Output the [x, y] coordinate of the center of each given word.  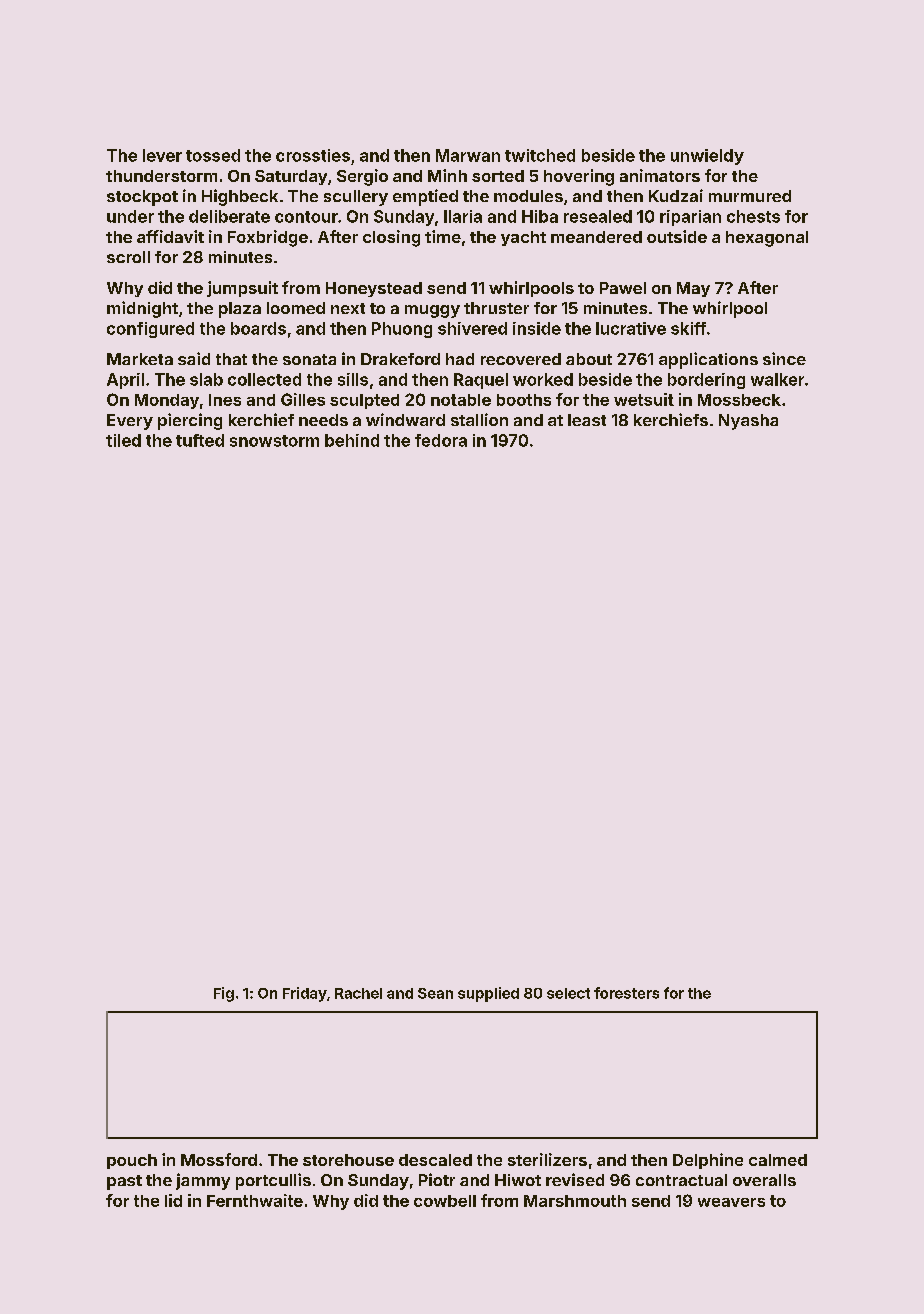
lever [162, 155]
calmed [778, 1160]
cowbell [445, 1201]
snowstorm [274, 441]
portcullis [273, 1181]
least [587, 420]
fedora [441, 440]
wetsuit [644, 399]
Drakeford [400, 359]
